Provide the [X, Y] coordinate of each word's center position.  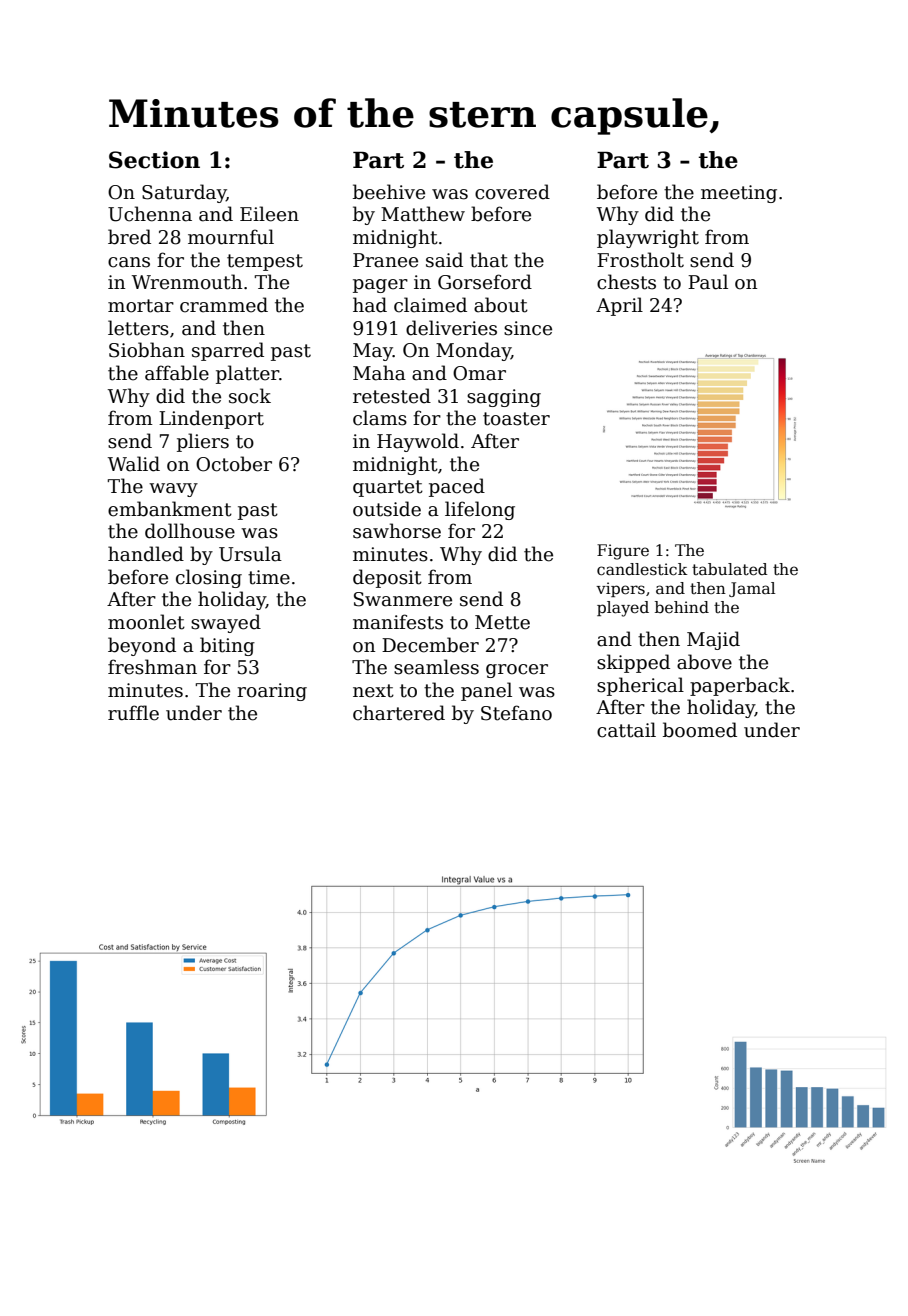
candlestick [642, 569]
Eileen [269, 214]
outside [387, 509]
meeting [739, 194]
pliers [203, 442]
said [444, 260]
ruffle [133, 713]
